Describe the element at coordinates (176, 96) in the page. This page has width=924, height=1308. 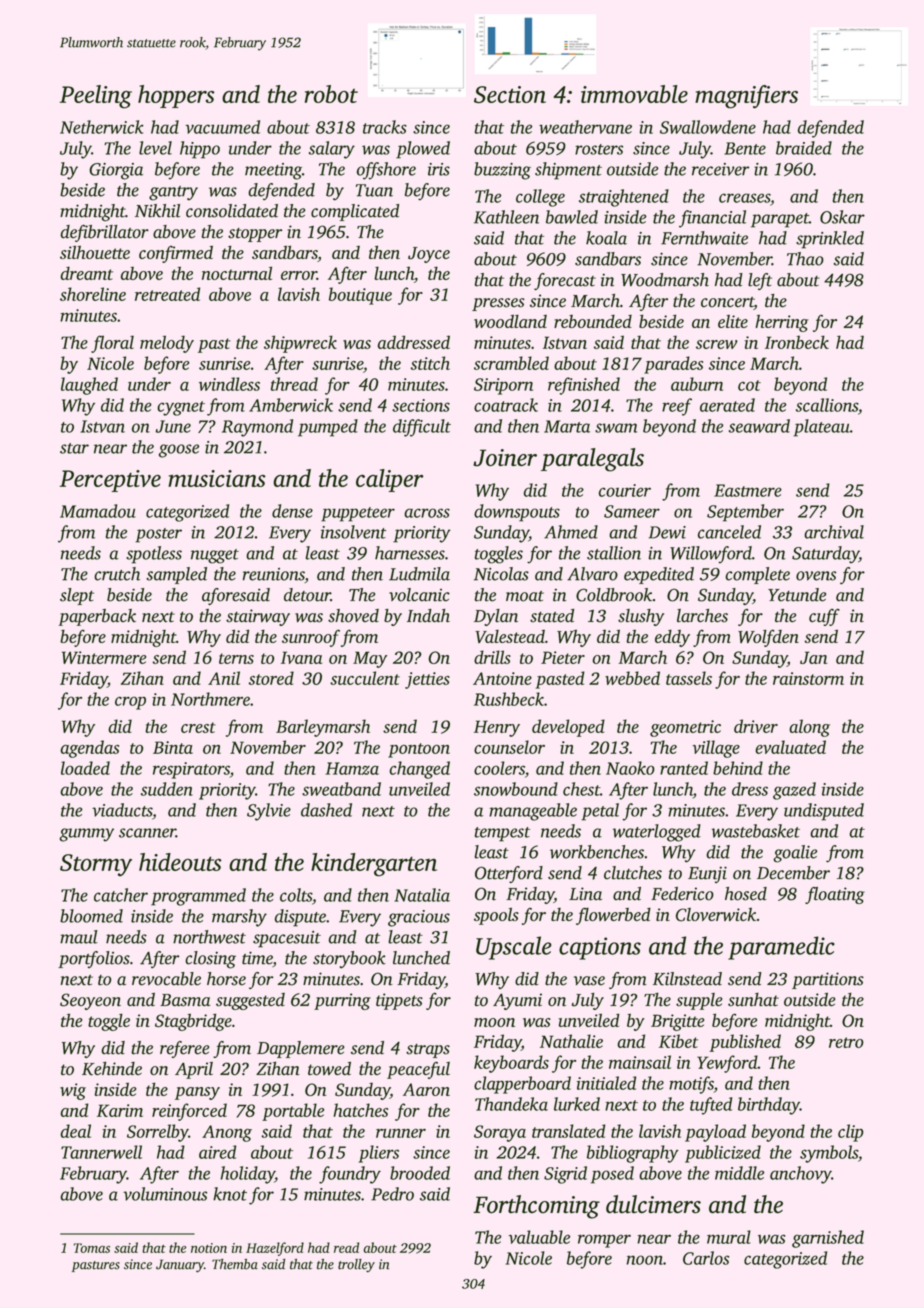
I see `hoppers` at that location.
